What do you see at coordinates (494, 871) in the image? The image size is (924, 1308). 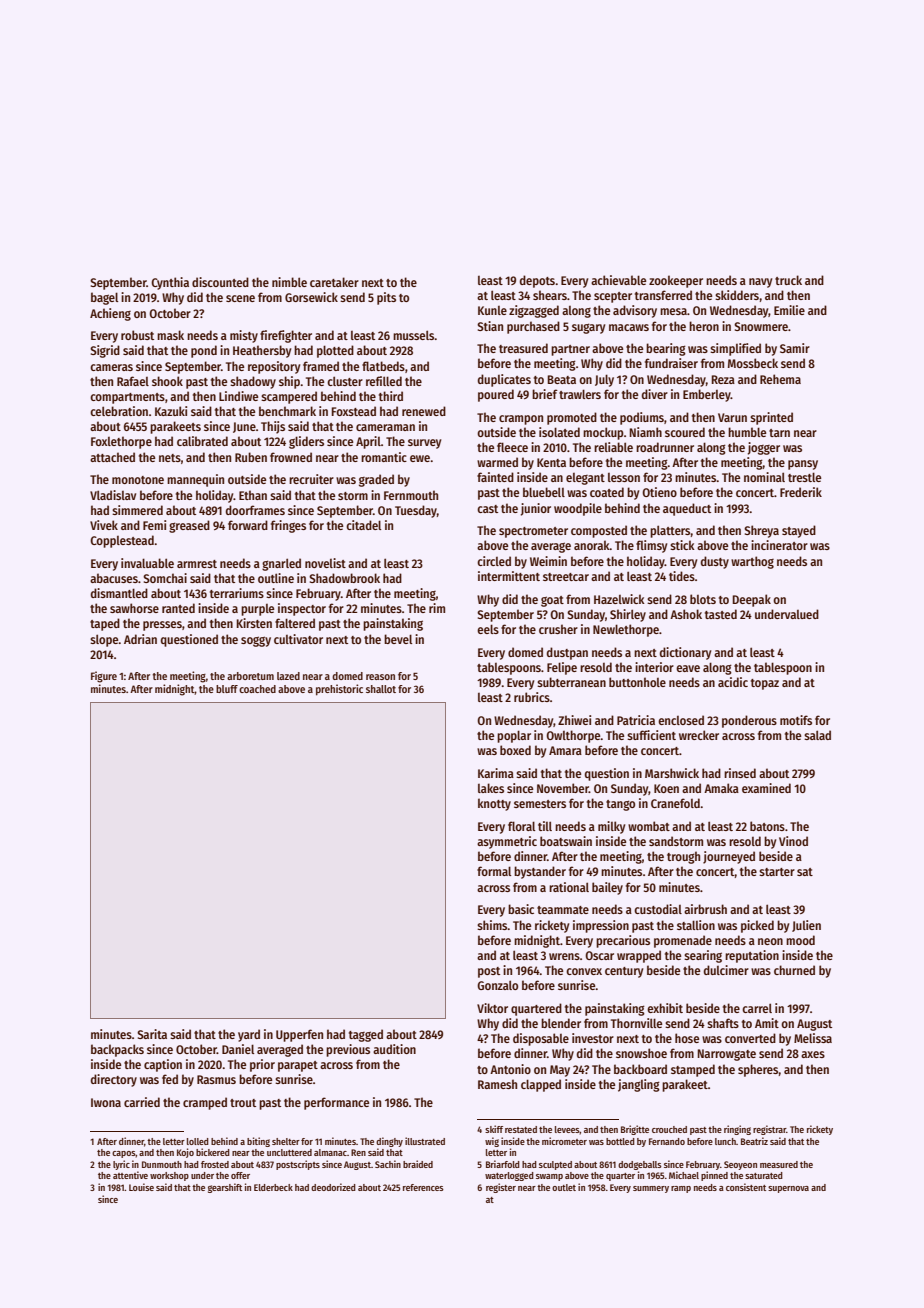 I see `formal` at bounding box center [494, 871].
